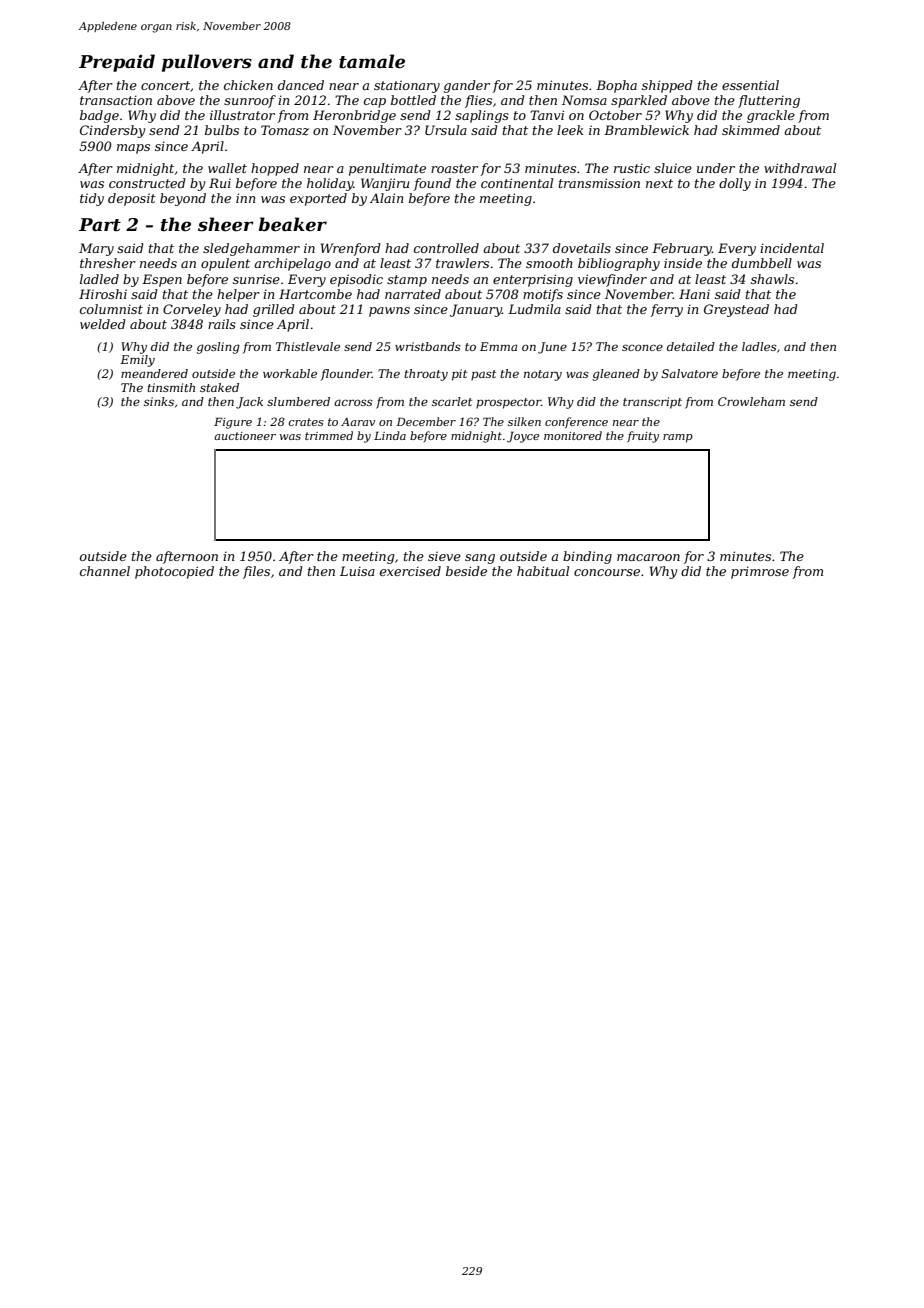 This screenshot has height=1308, width=924. What do you see at coordinates (207, 63) in the screenshot?
I see `pullovers` at bounding box center [207, 63].
